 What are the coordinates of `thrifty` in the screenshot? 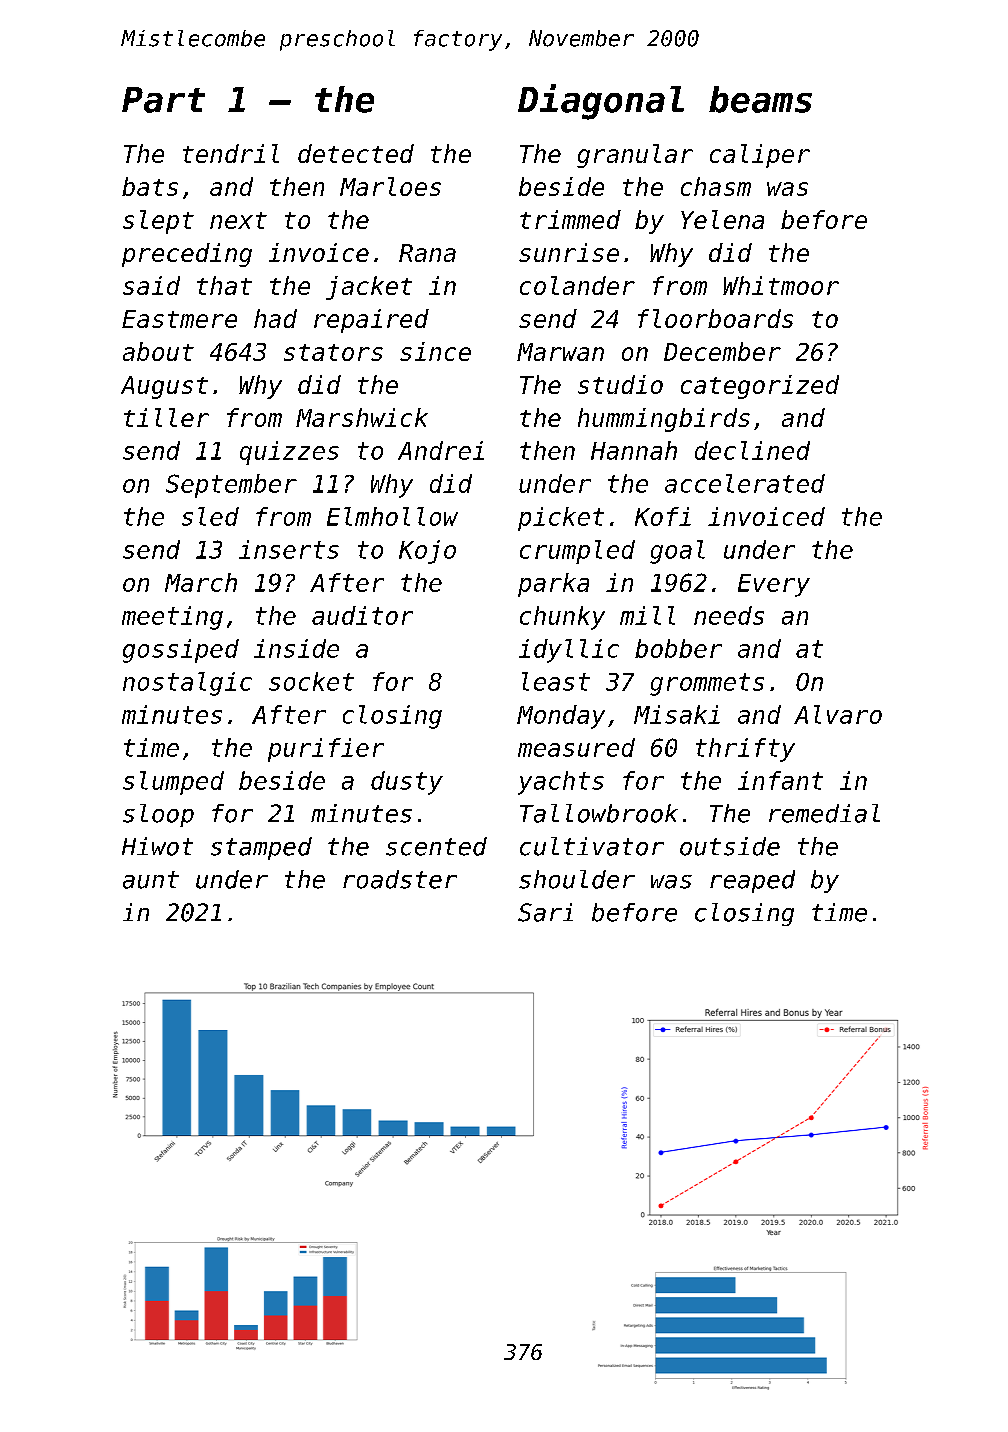 It's located at (745, 750).
